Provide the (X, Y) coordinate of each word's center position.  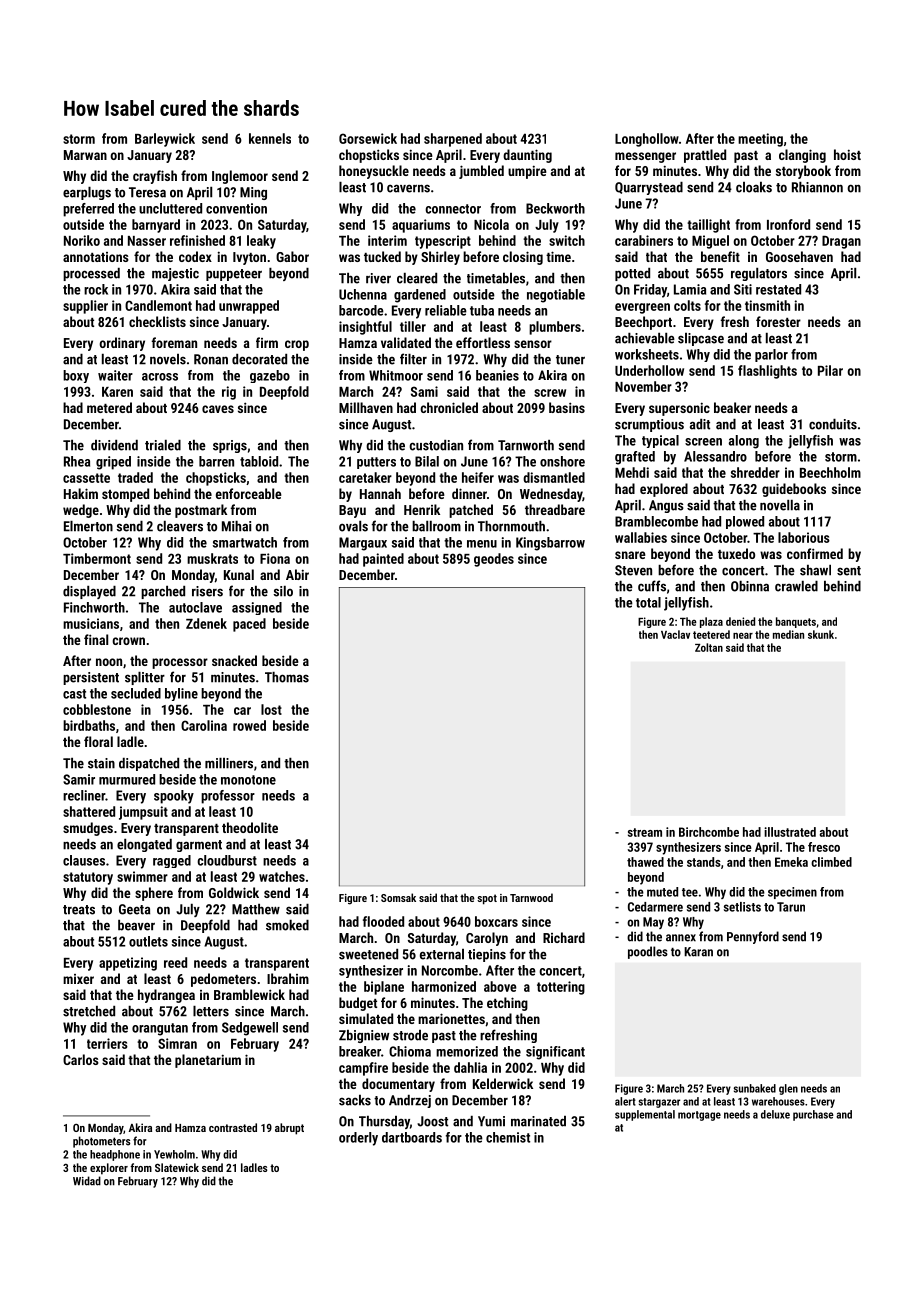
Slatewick (177, 1167)
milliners (229, 763)
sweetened (368, 954)
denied (740, 621)
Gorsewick (368, 138)
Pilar (830, 370)
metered (109, 407)
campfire (363, 1069)
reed (175, 962)
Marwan (85, 155)
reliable (446, 310)
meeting (760, 140)
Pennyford (753, 937)
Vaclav (675, 634)
